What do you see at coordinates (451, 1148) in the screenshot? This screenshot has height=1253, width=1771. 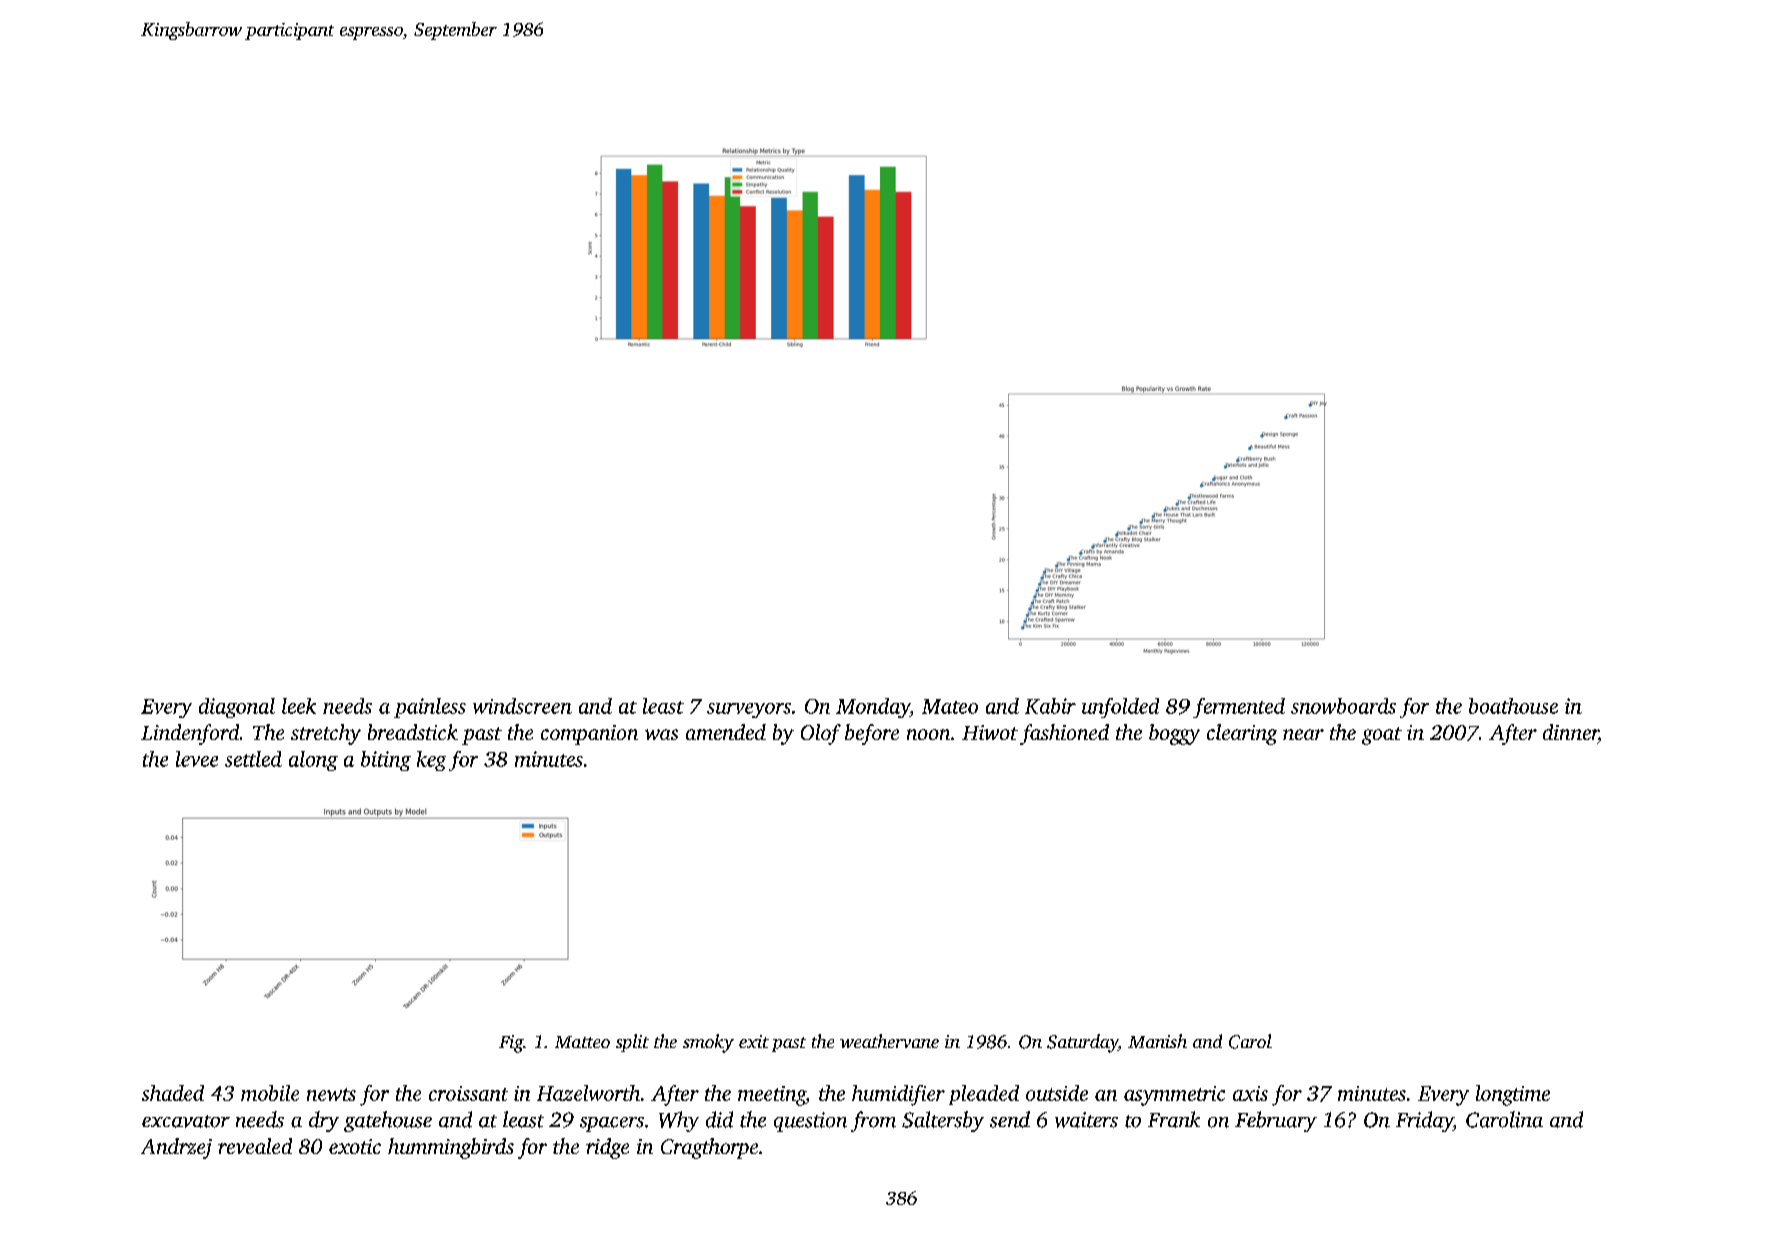 I see `hummingbirds` at bounding box center [451, 1148].
